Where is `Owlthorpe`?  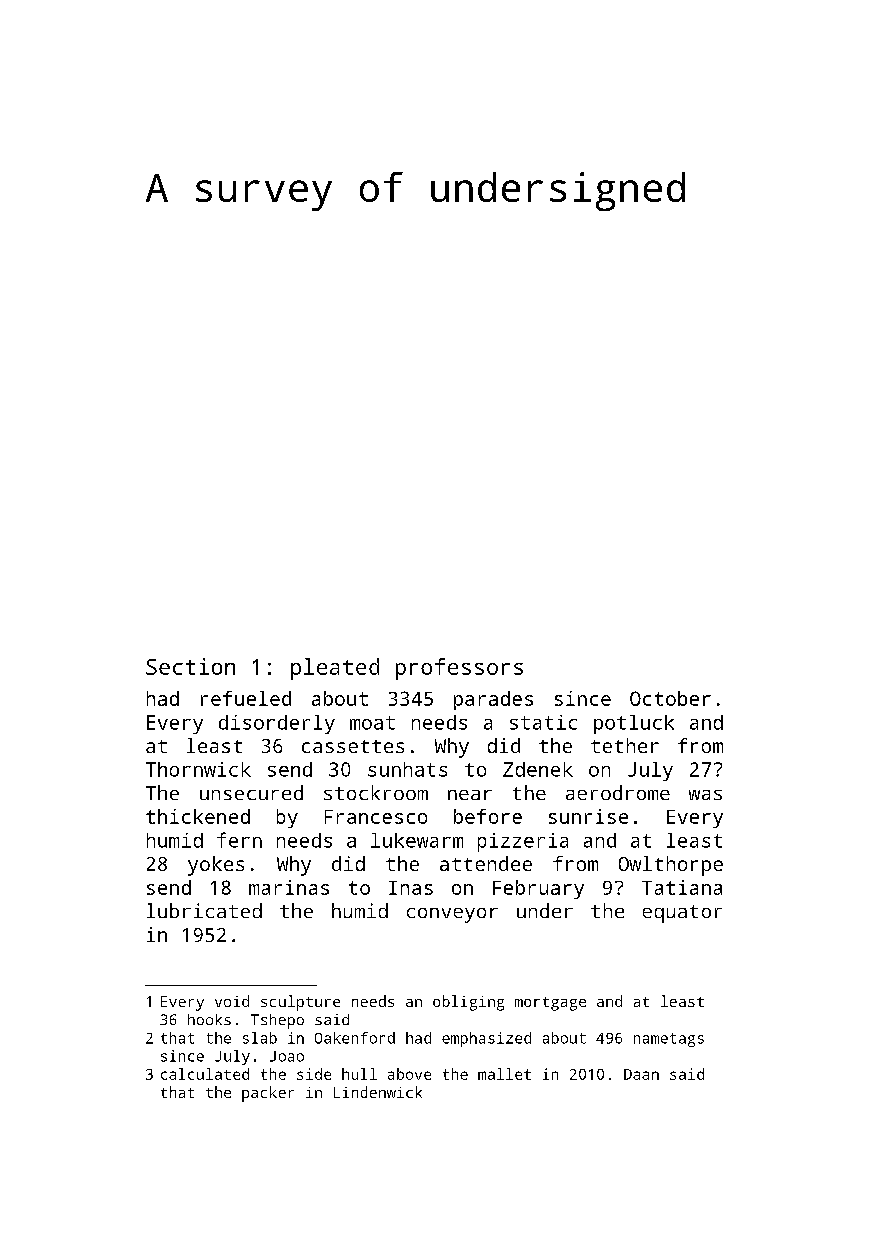 Owlthorpe is located at coordinates (671, 866).
